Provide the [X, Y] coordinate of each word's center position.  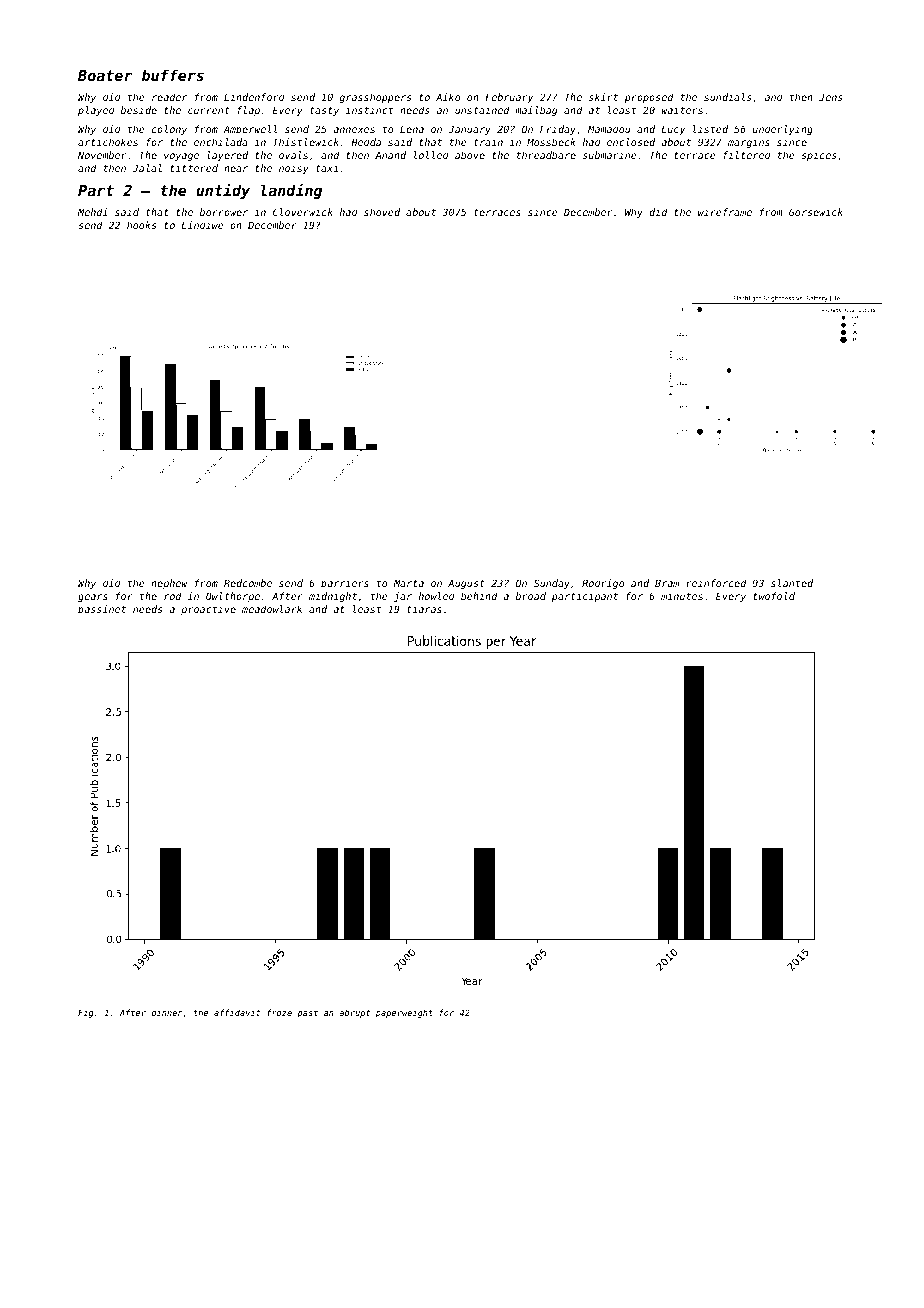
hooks [141, 225]
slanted [792, 583]
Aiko [448, 97]
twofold [774, 596]
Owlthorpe [233, 597]
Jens [830, 97]
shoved [382, 212]
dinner [167, 1012]
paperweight [404, 1013]
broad [531, 596]
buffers [173, 75]
